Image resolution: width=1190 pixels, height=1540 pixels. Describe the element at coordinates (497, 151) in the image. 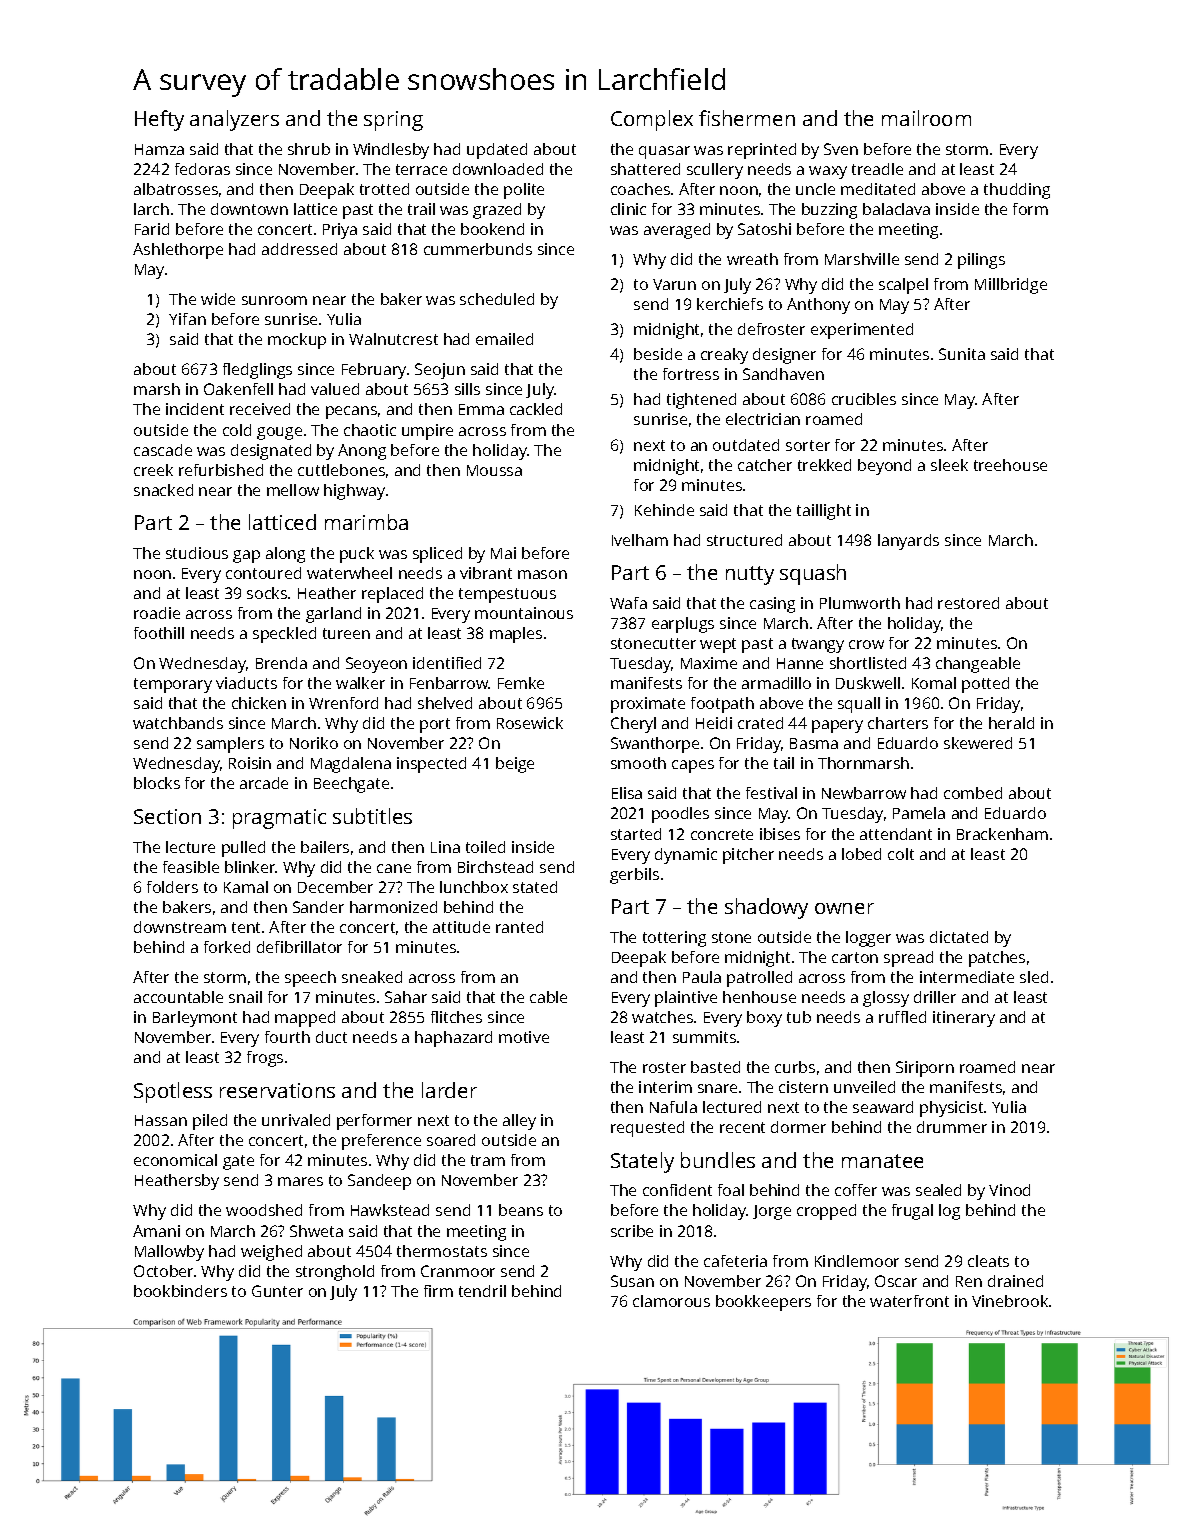

I see `updated` at that location.
